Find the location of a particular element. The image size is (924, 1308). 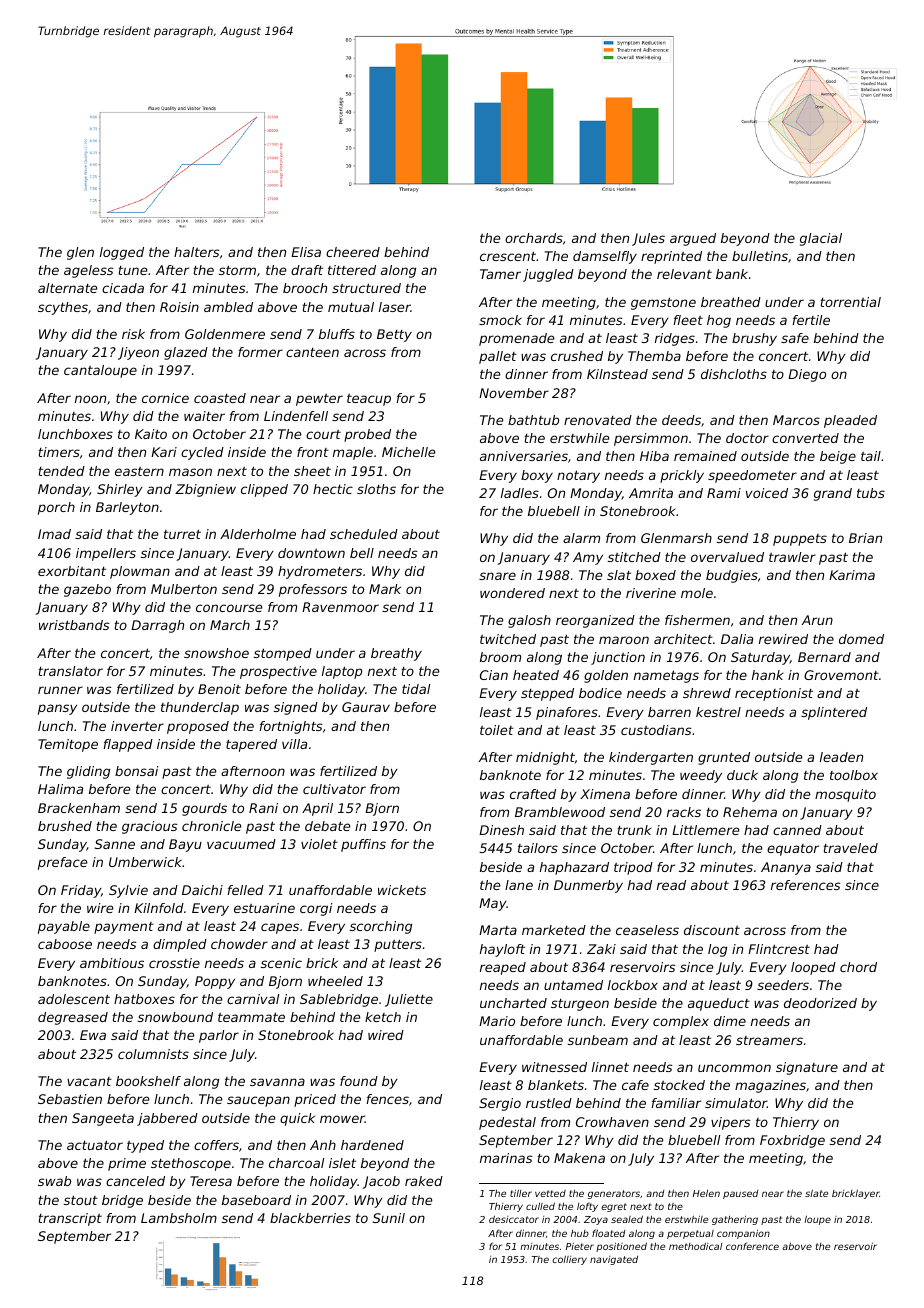

dimpled is located at coordinates (180, 945).
